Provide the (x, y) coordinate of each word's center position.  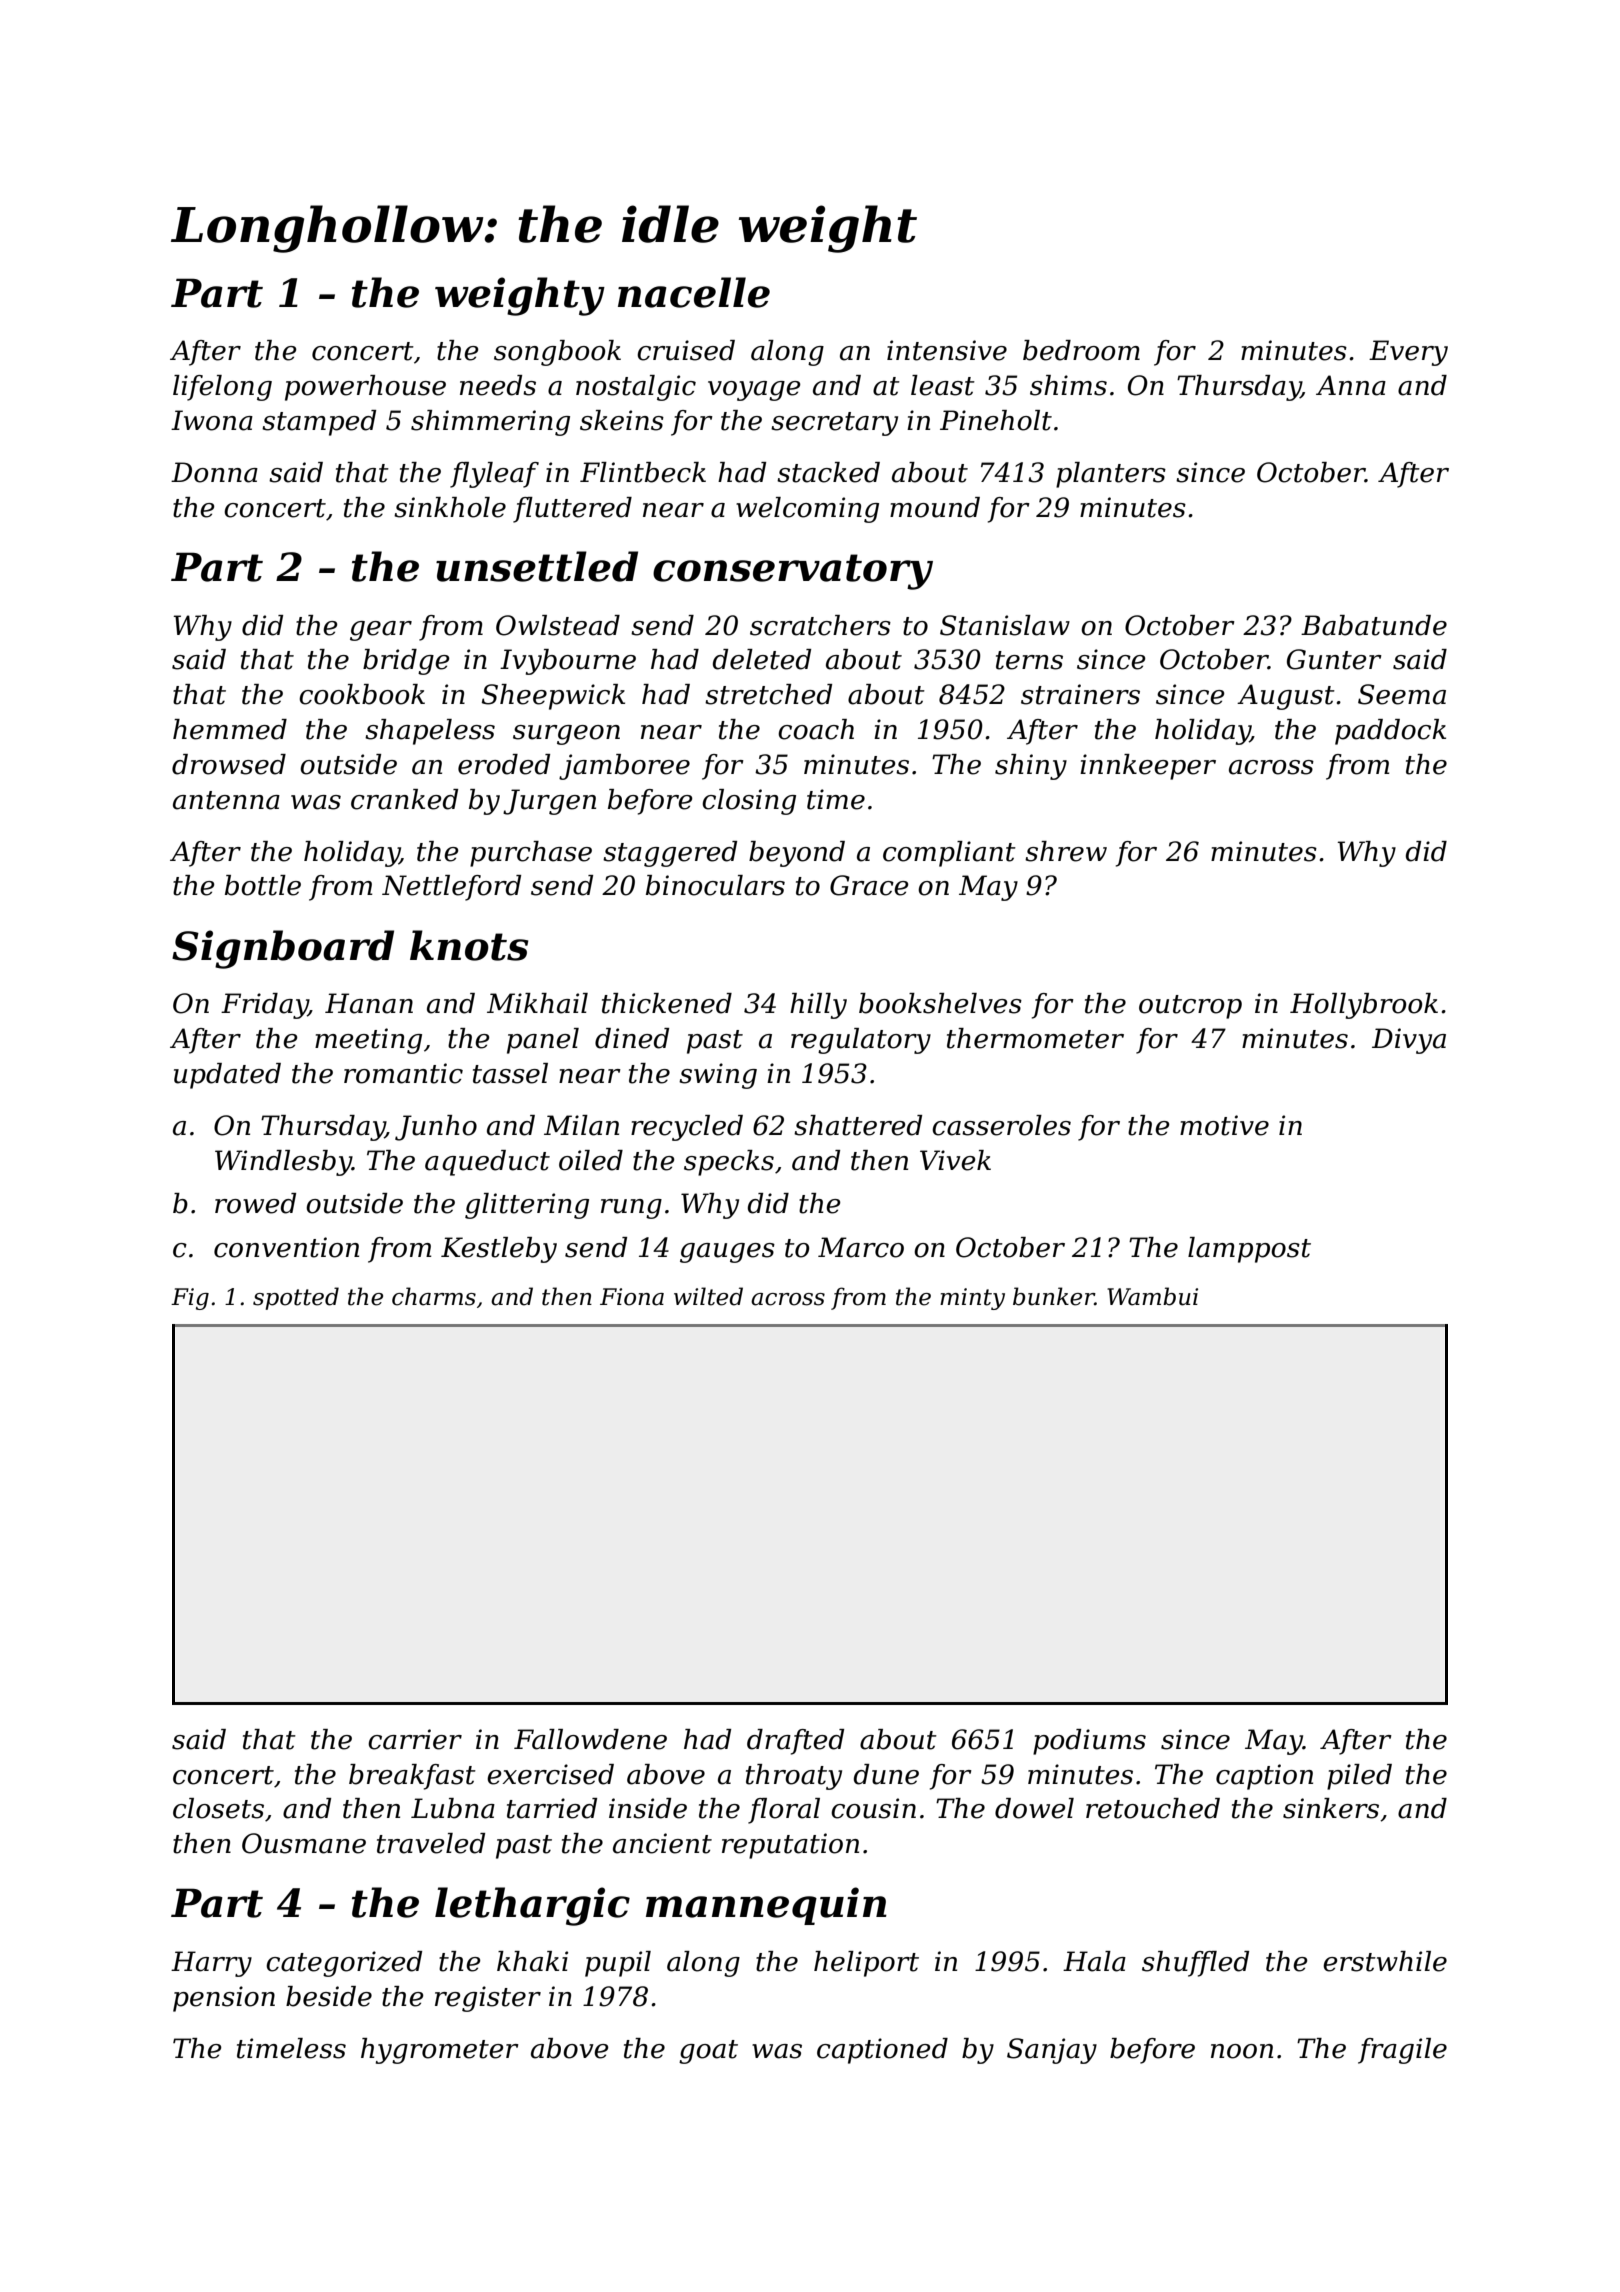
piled (1359, 1777)
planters (1111, 475)
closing (749, 802)
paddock (1390, 732)
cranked (404, 799)
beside (329, 1996)
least (943, 385)
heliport (866, 1964)
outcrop (1190, 1007)
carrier (415, 1739)
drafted (795, 1742)
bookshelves (940, 1003)
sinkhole (450, 507)
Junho (436, 1128)
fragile (1402, 2051)
